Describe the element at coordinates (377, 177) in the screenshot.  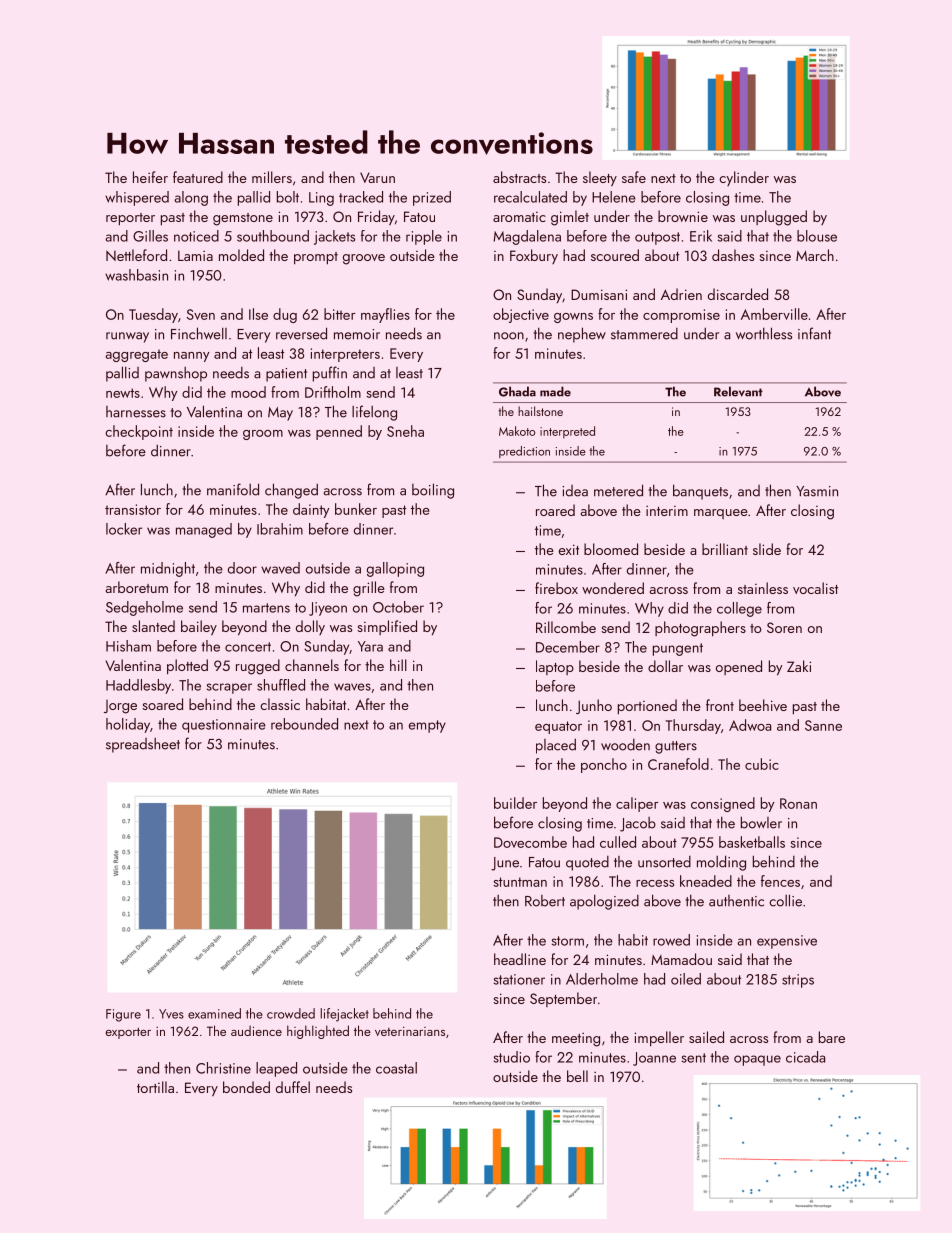
I see `Varun` at that location.
